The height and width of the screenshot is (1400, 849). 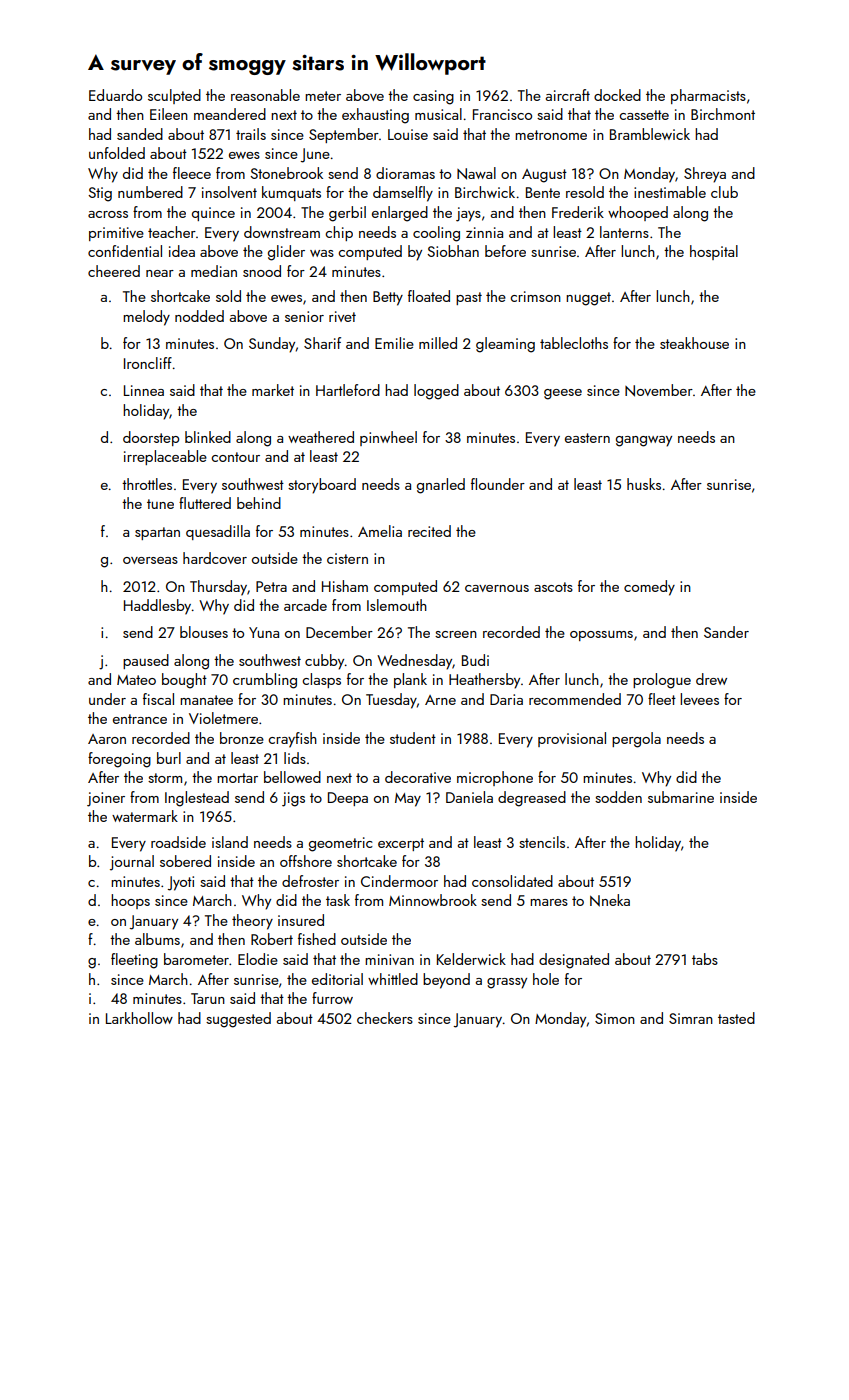 What do you see at coordinates (115, 95) in the screenshot?
I see `Eduardo` at bounding box center [115, 95].
